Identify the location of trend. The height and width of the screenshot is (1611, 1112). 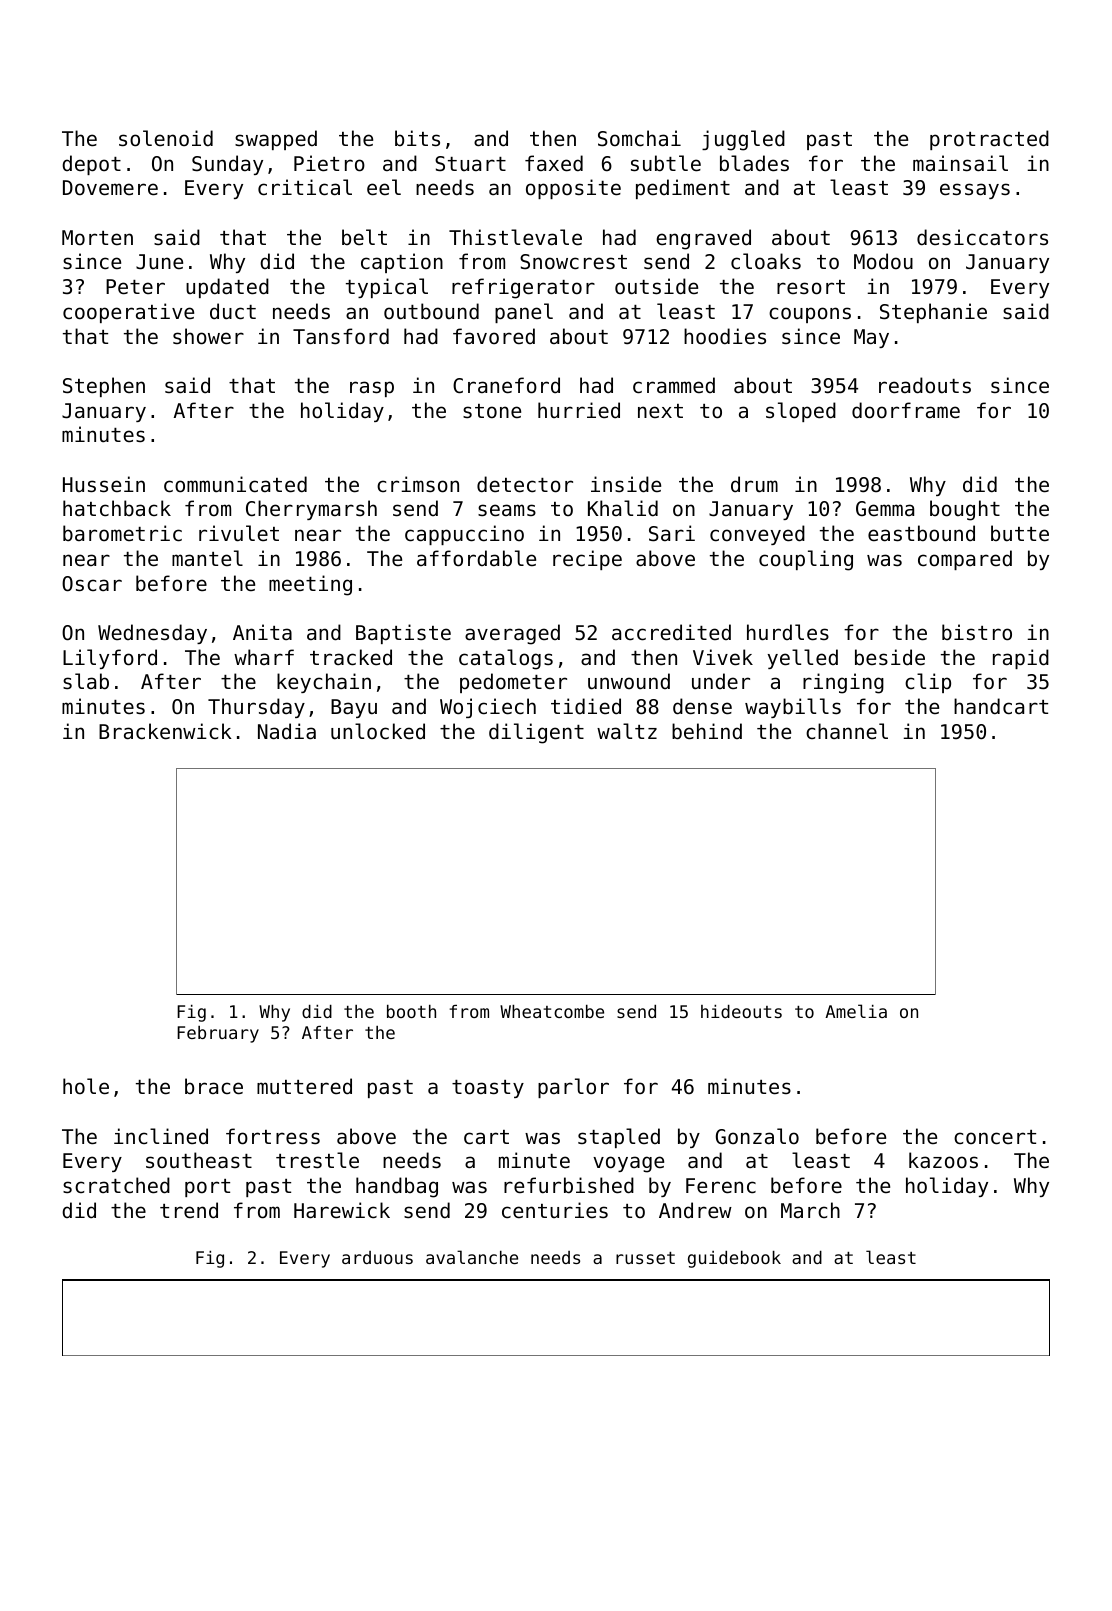
(189, 1210).
